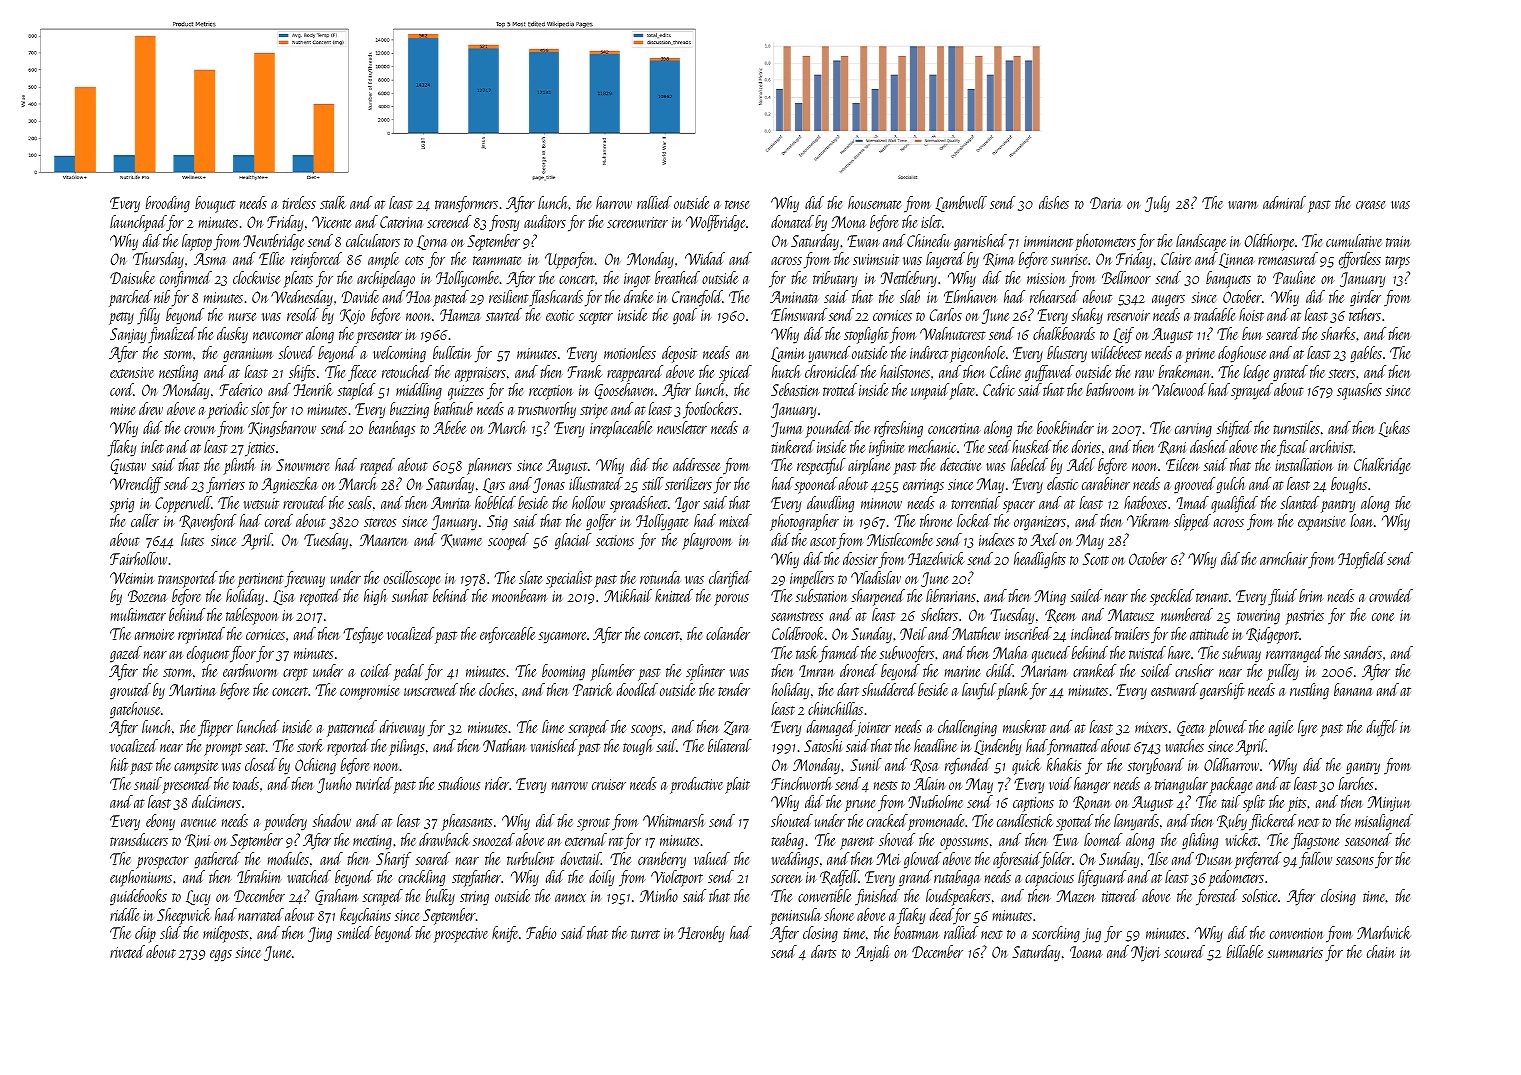  Describe the element at coordinates (923, 486) in the document. I see `earrings` at that location.
